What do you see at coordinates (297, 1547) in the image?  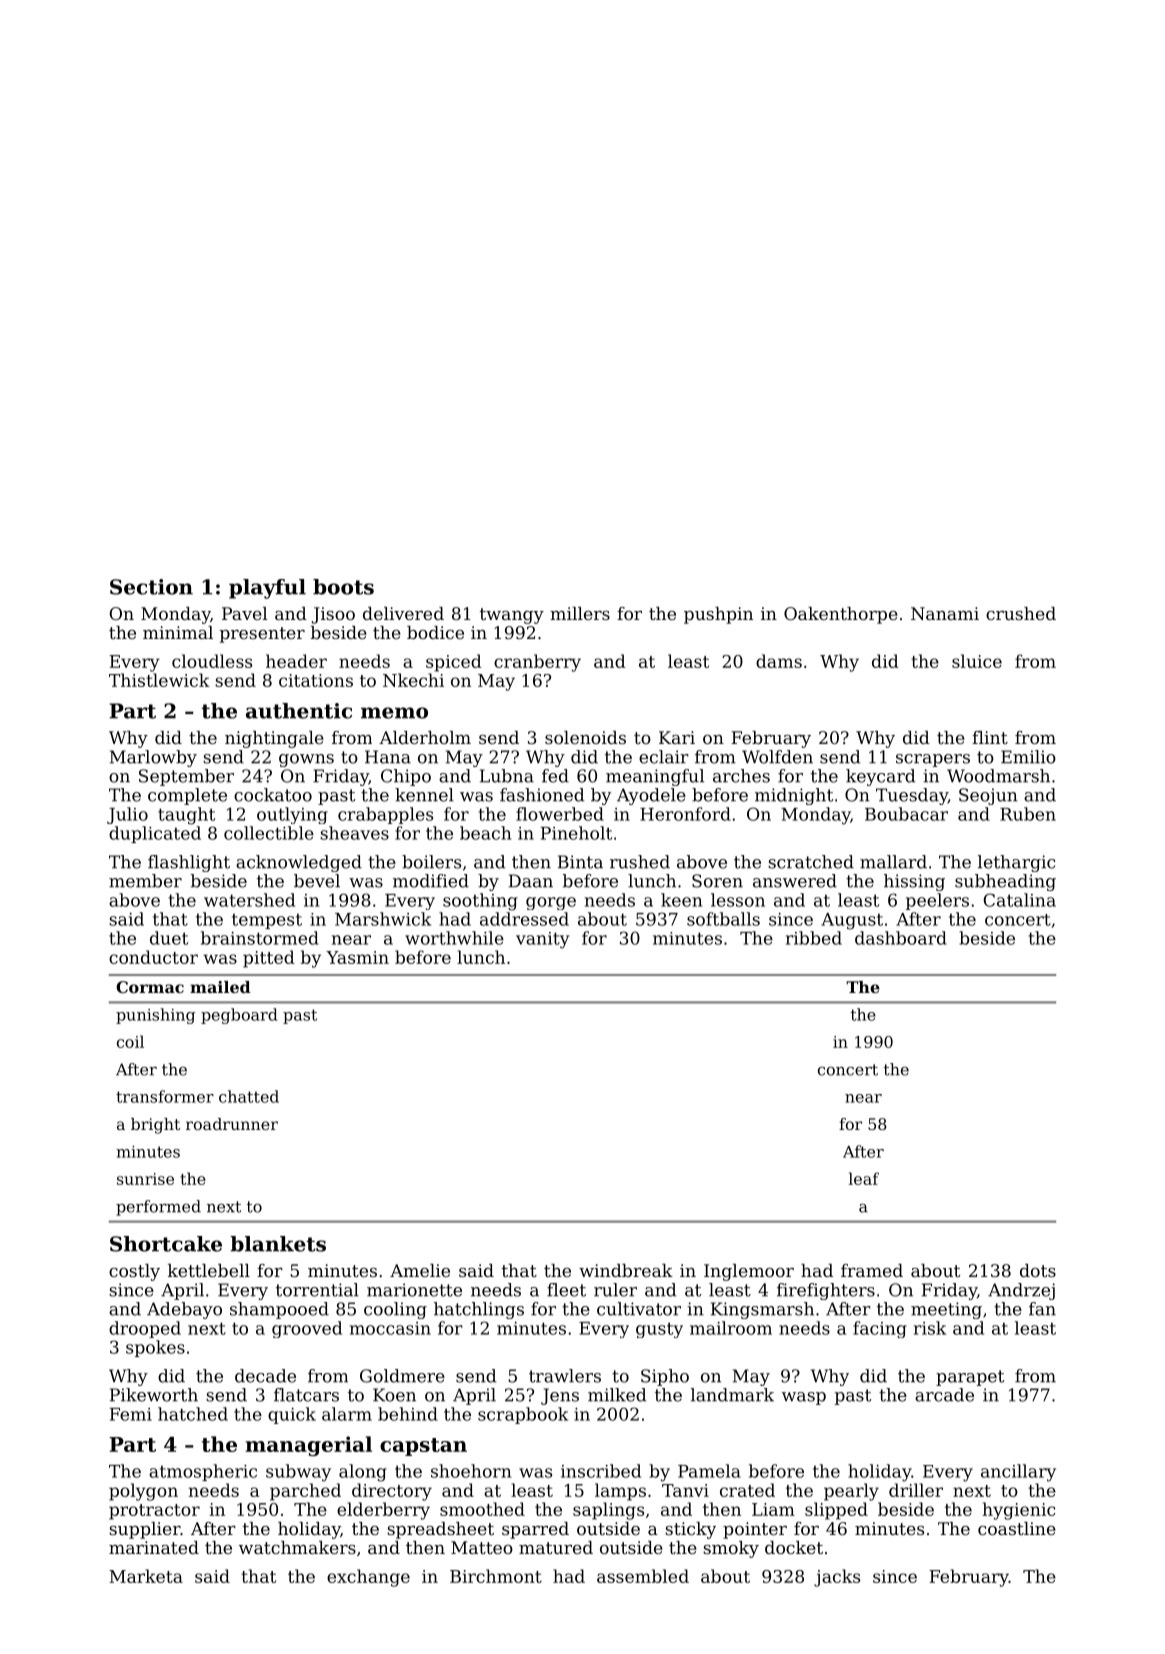 I see `watchmakers` at bounding box center [297, 1547].
